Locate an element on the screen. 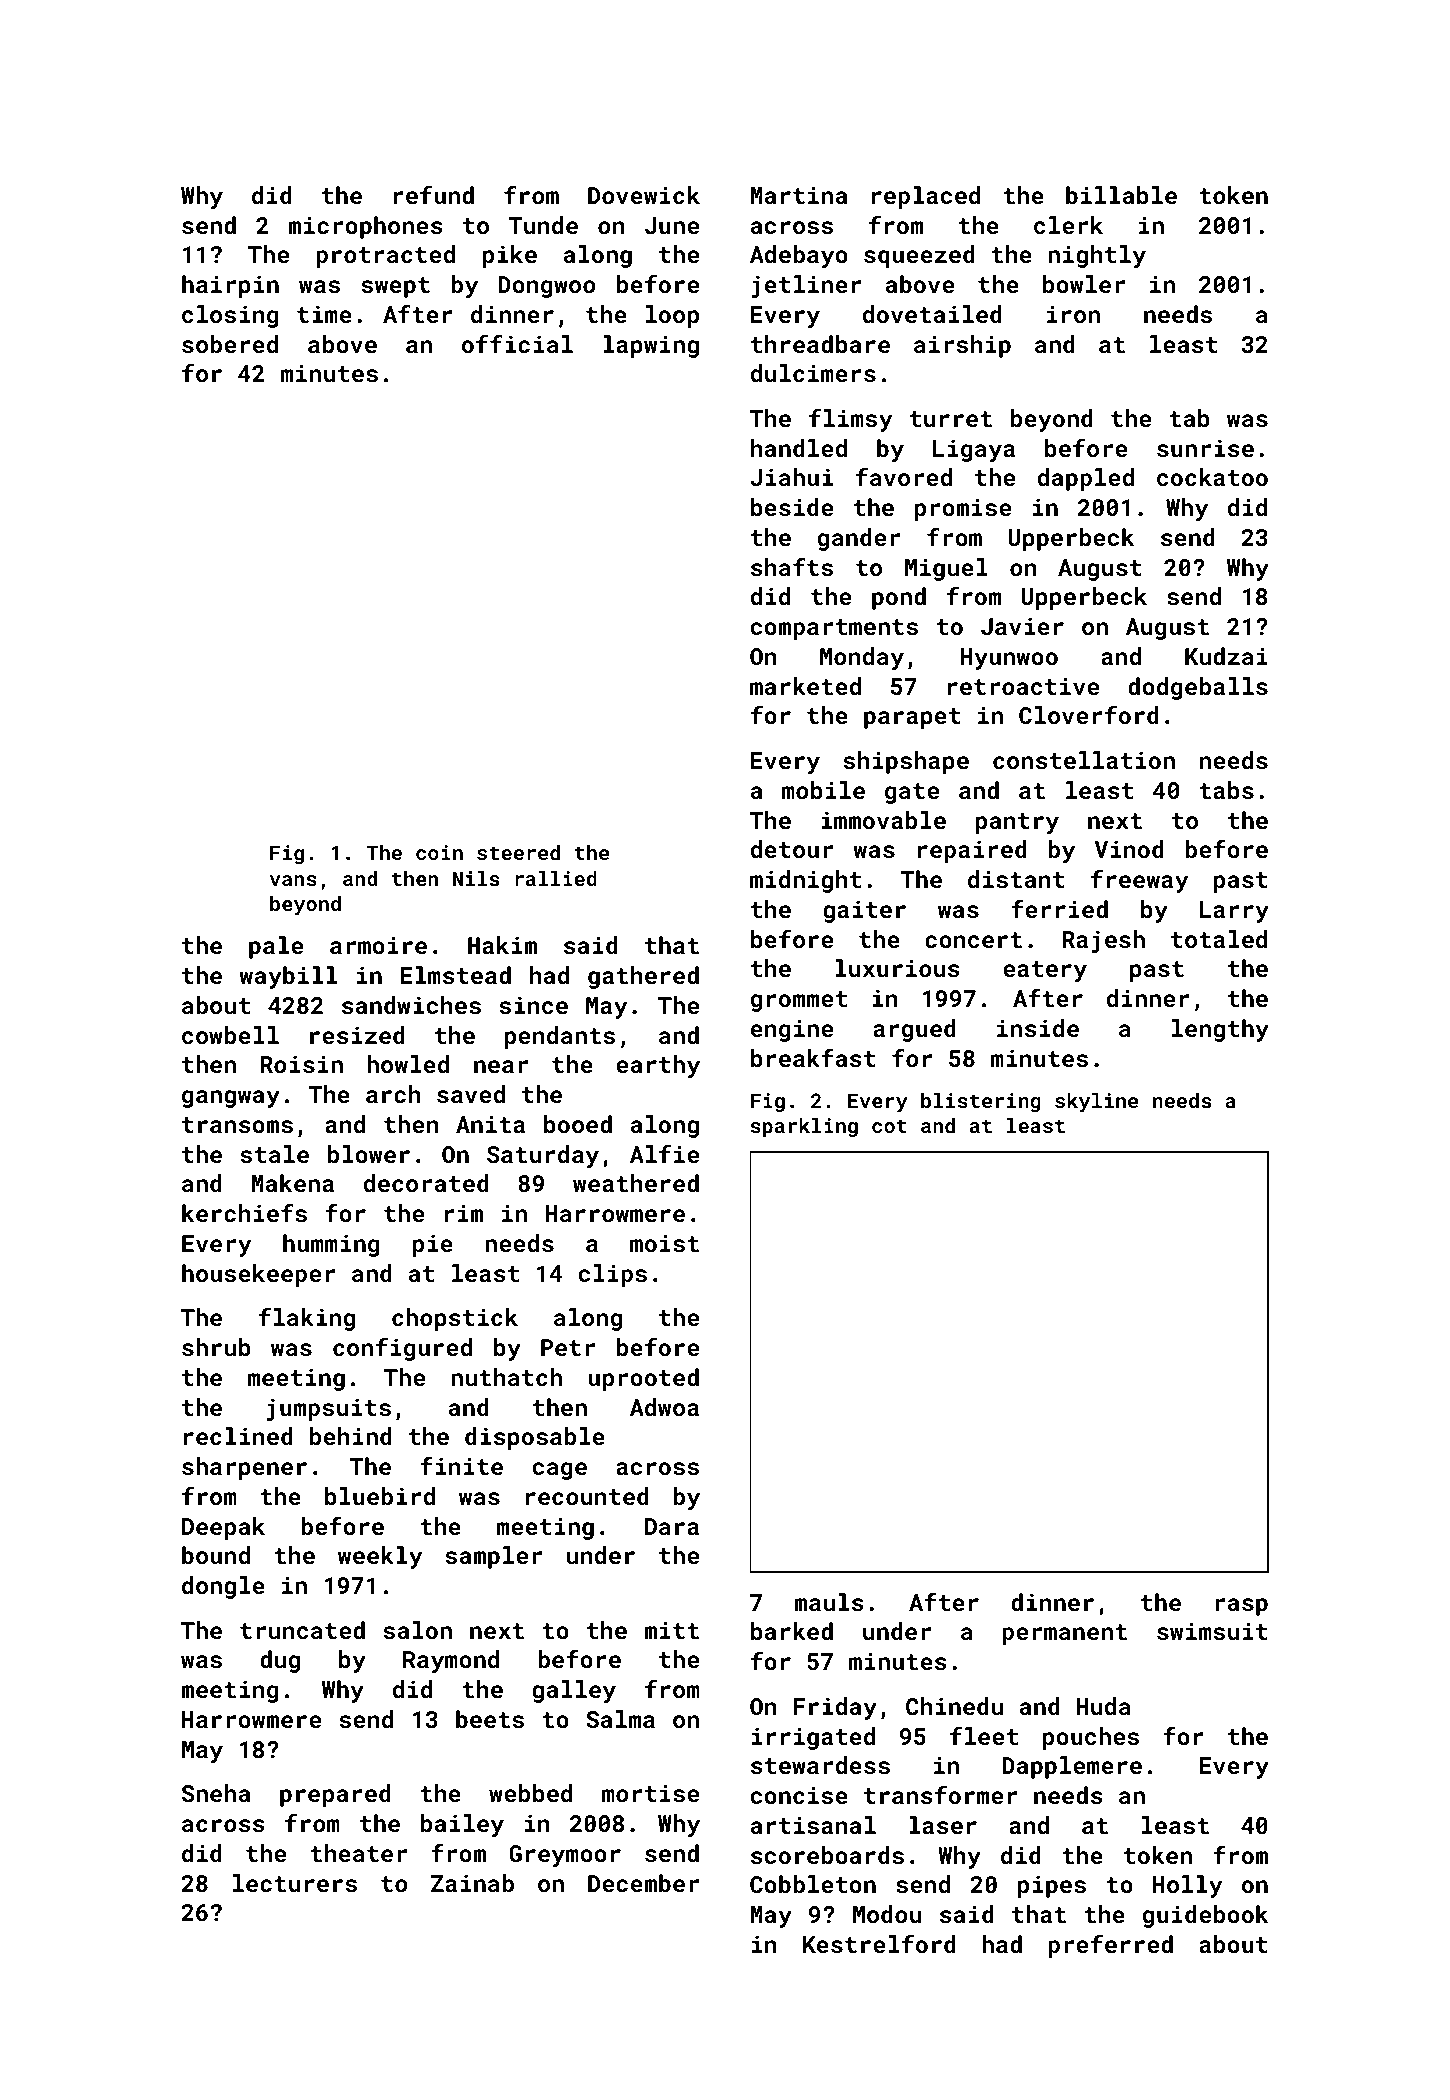 The width and height of the screenshot is (1450, 2100). squeezed is located at coordinates (919, 256).
